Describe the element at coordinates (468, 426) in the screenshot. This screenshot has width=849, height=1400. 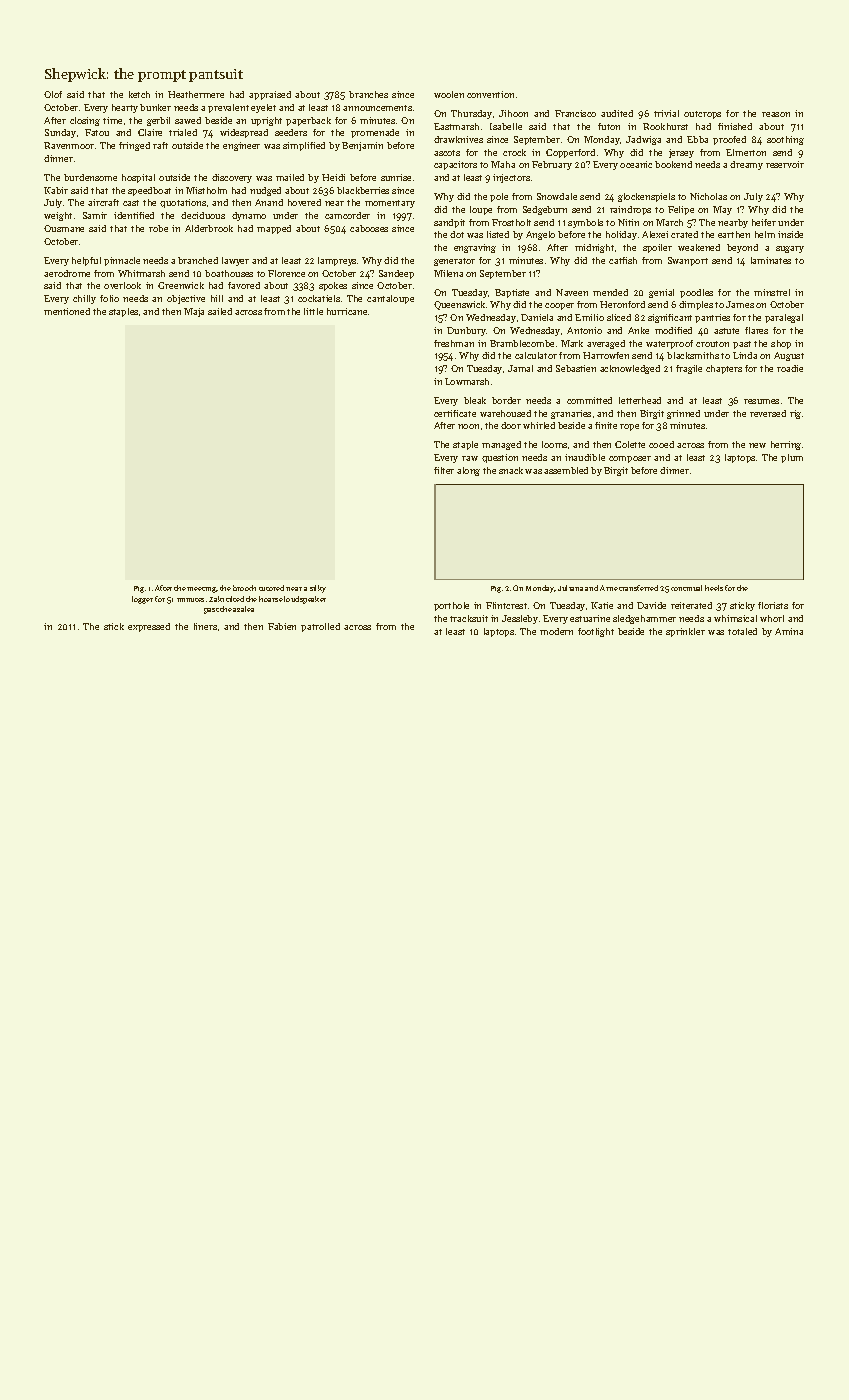
I see `noon` at that location.
